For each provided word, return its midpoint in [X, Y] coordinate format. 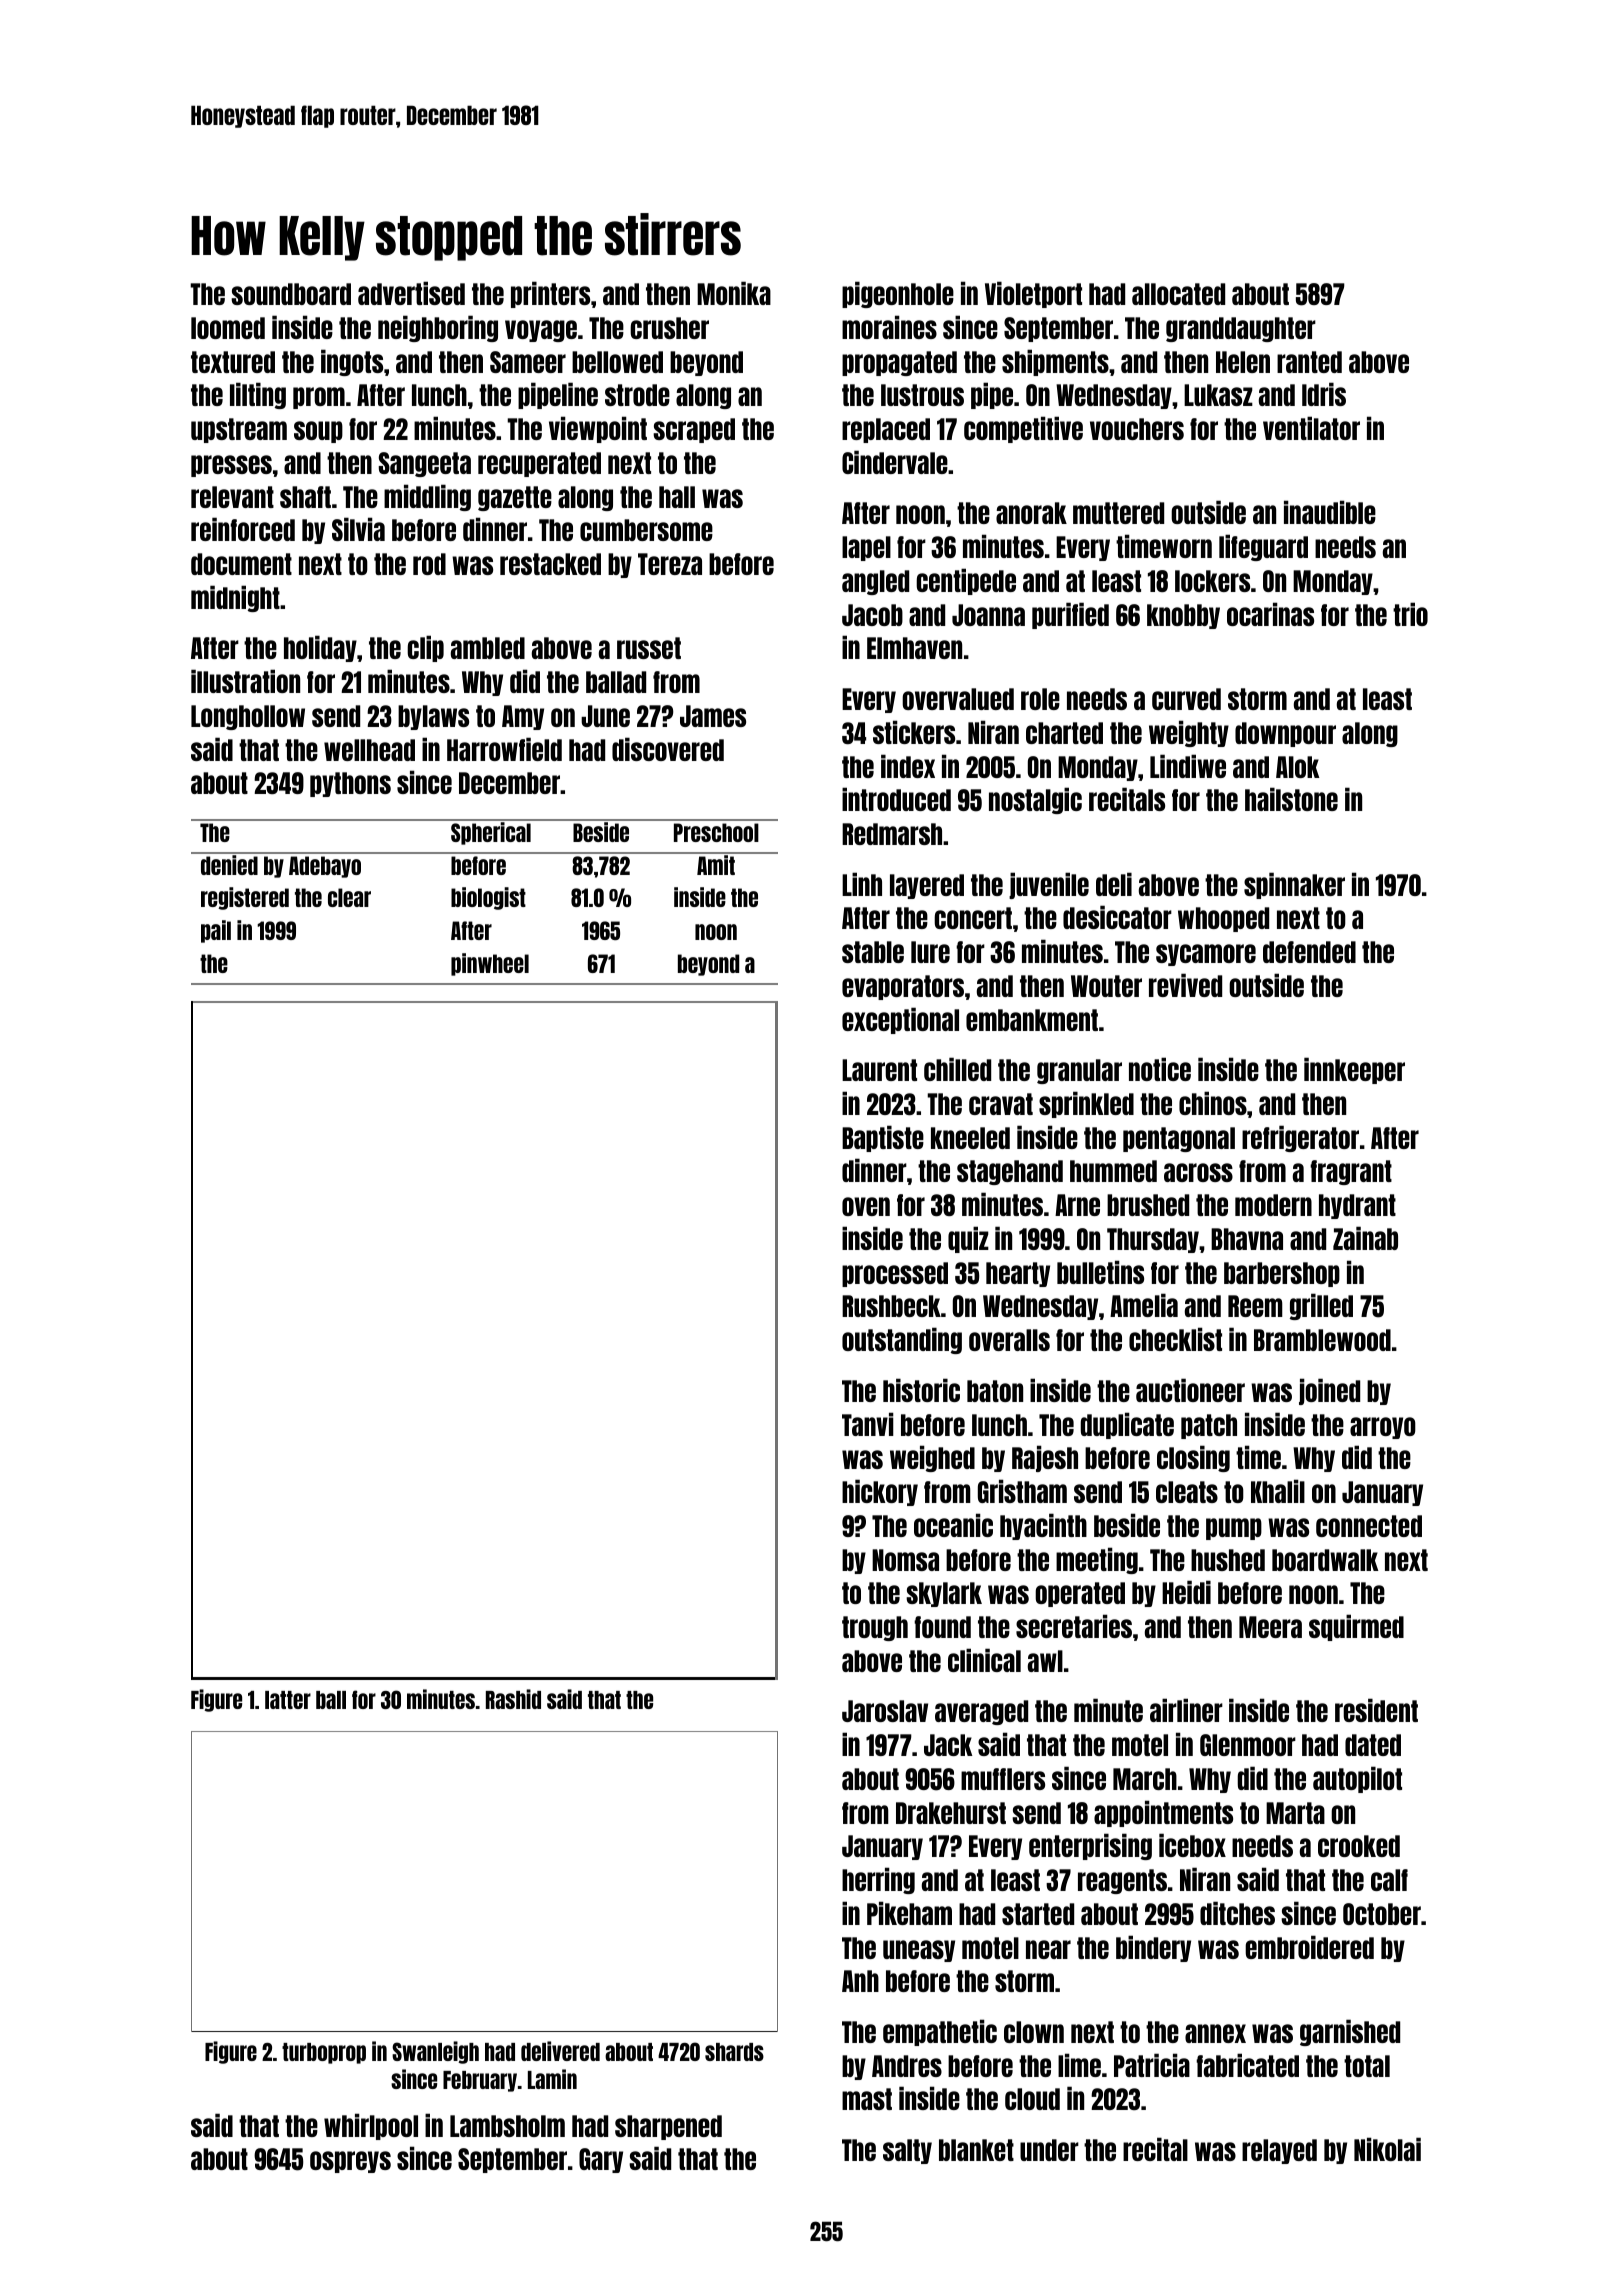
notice [1160, 1069]
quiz [968, 1239]
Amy [523, 717]
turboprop [324, 2053]
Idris [1324, 394]
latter [288, 1700]
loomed [228, 328]
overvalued [958, 699]
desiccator [1117, 917]
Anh [860, 1981]
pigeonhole [898, 294]
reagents [1122, 1881]
